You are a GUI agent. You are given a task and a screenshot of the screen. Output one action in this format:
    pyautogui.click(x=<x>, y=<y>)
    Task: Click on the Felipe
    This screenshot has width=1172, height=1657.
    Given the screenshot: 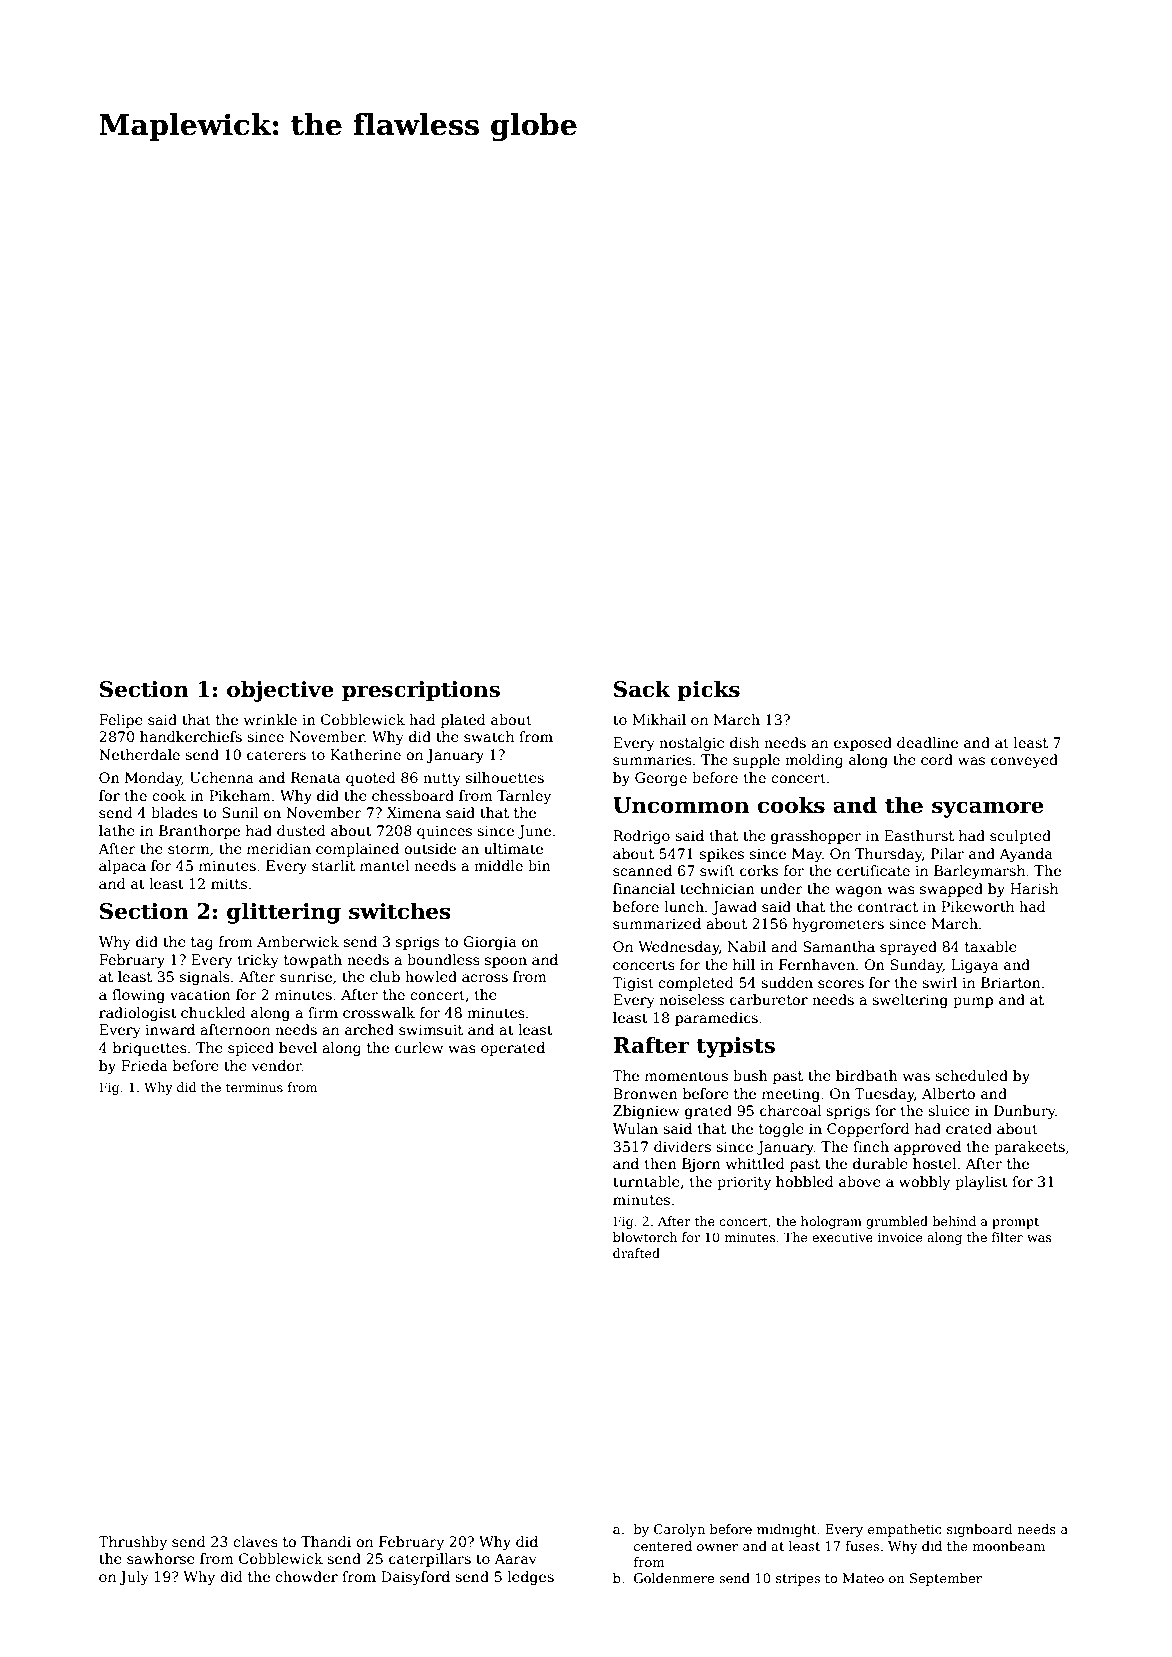 What is the action you would take?
    pyautogui.click(x=121, y=721)
